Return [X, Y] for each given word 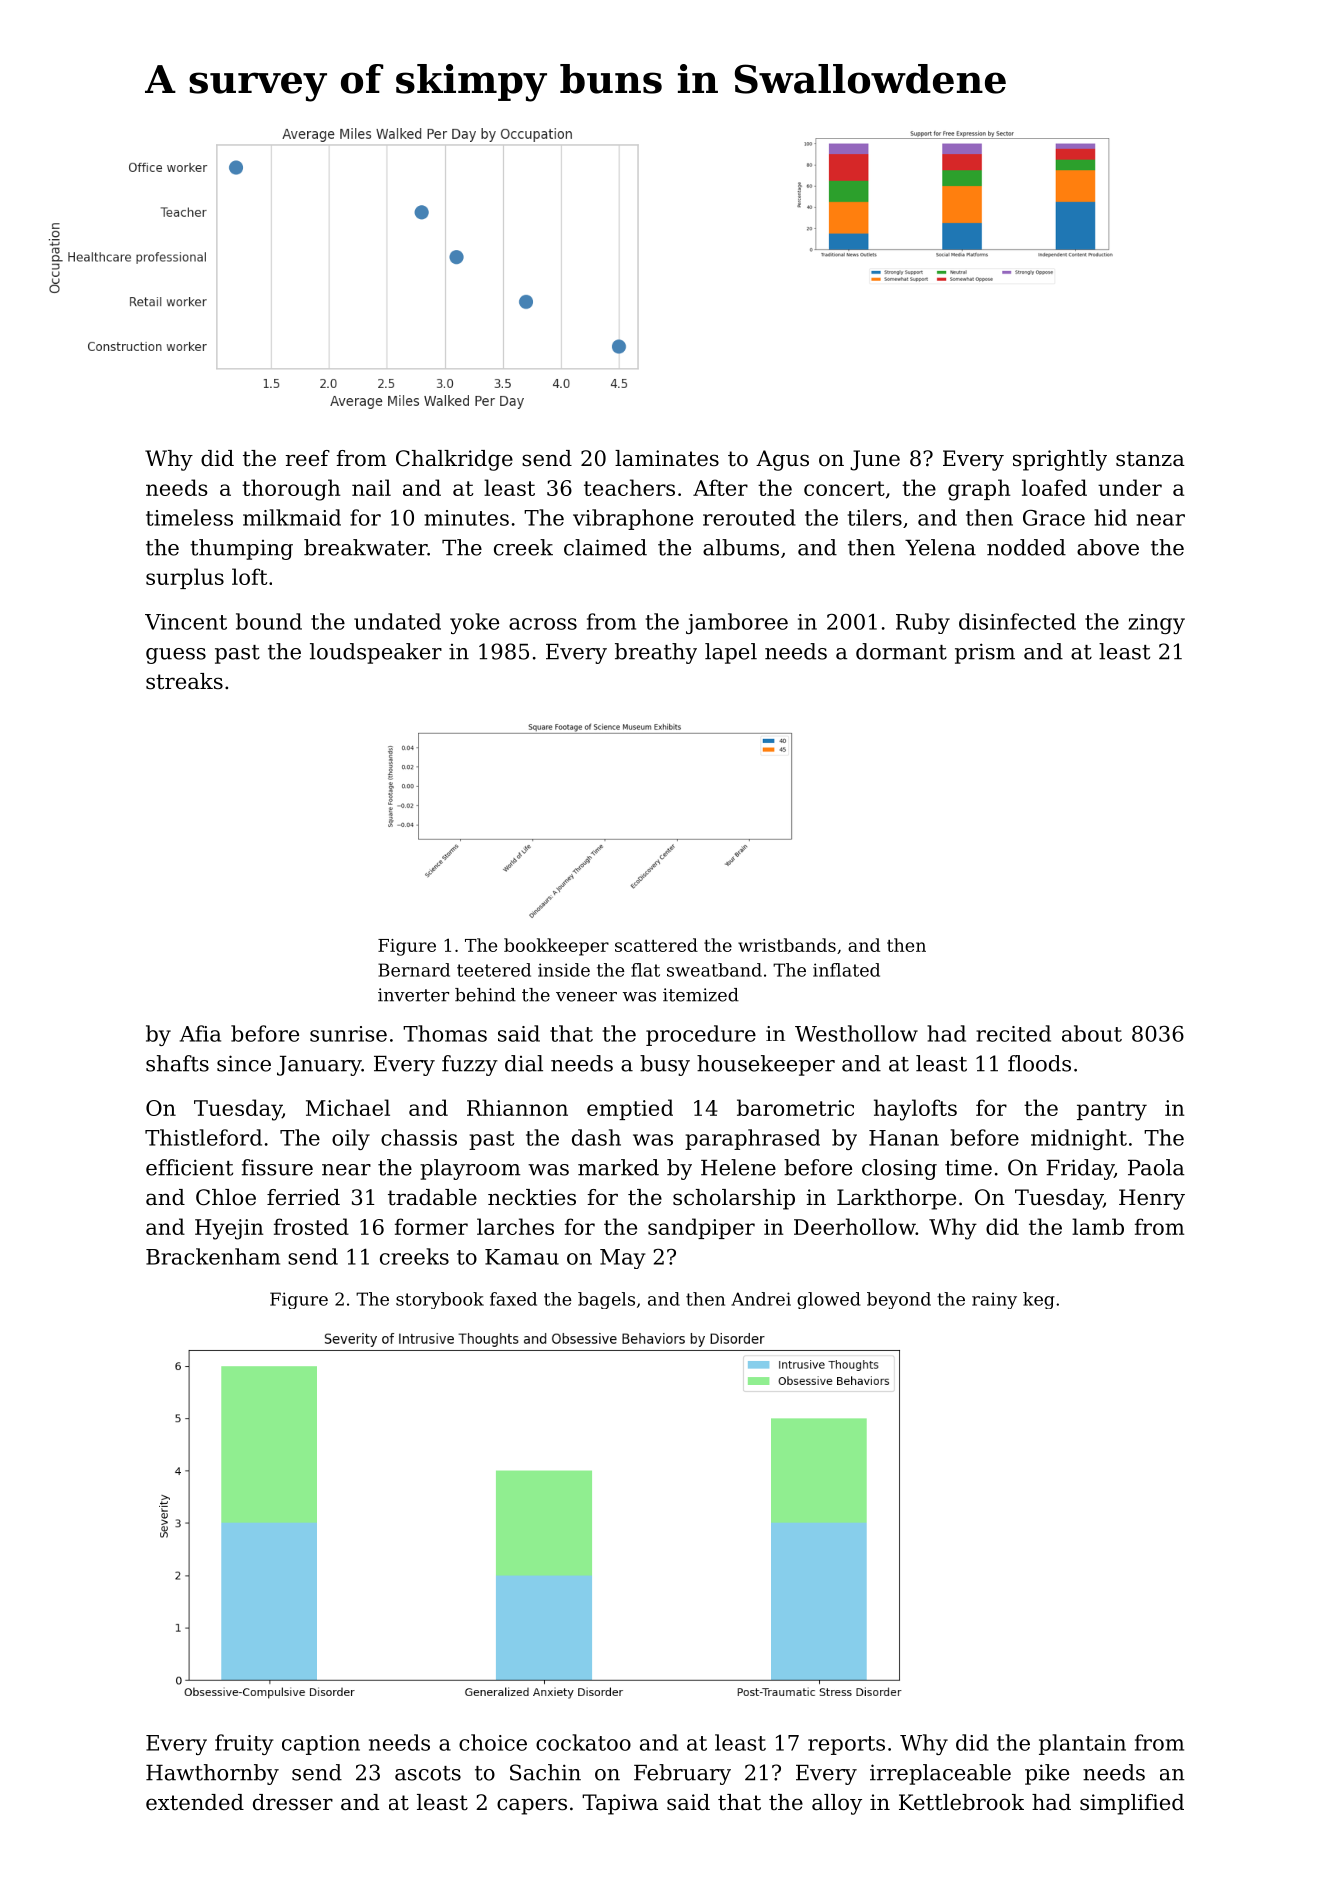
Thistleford [203, 1137]
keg [1039, 1300]
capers [532, 1806]
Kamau [522, 1257]
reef [308, 458]
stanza [1150, 459]
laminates [667, 458]
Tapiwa [620, 1804]
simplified [1132, 1804]
